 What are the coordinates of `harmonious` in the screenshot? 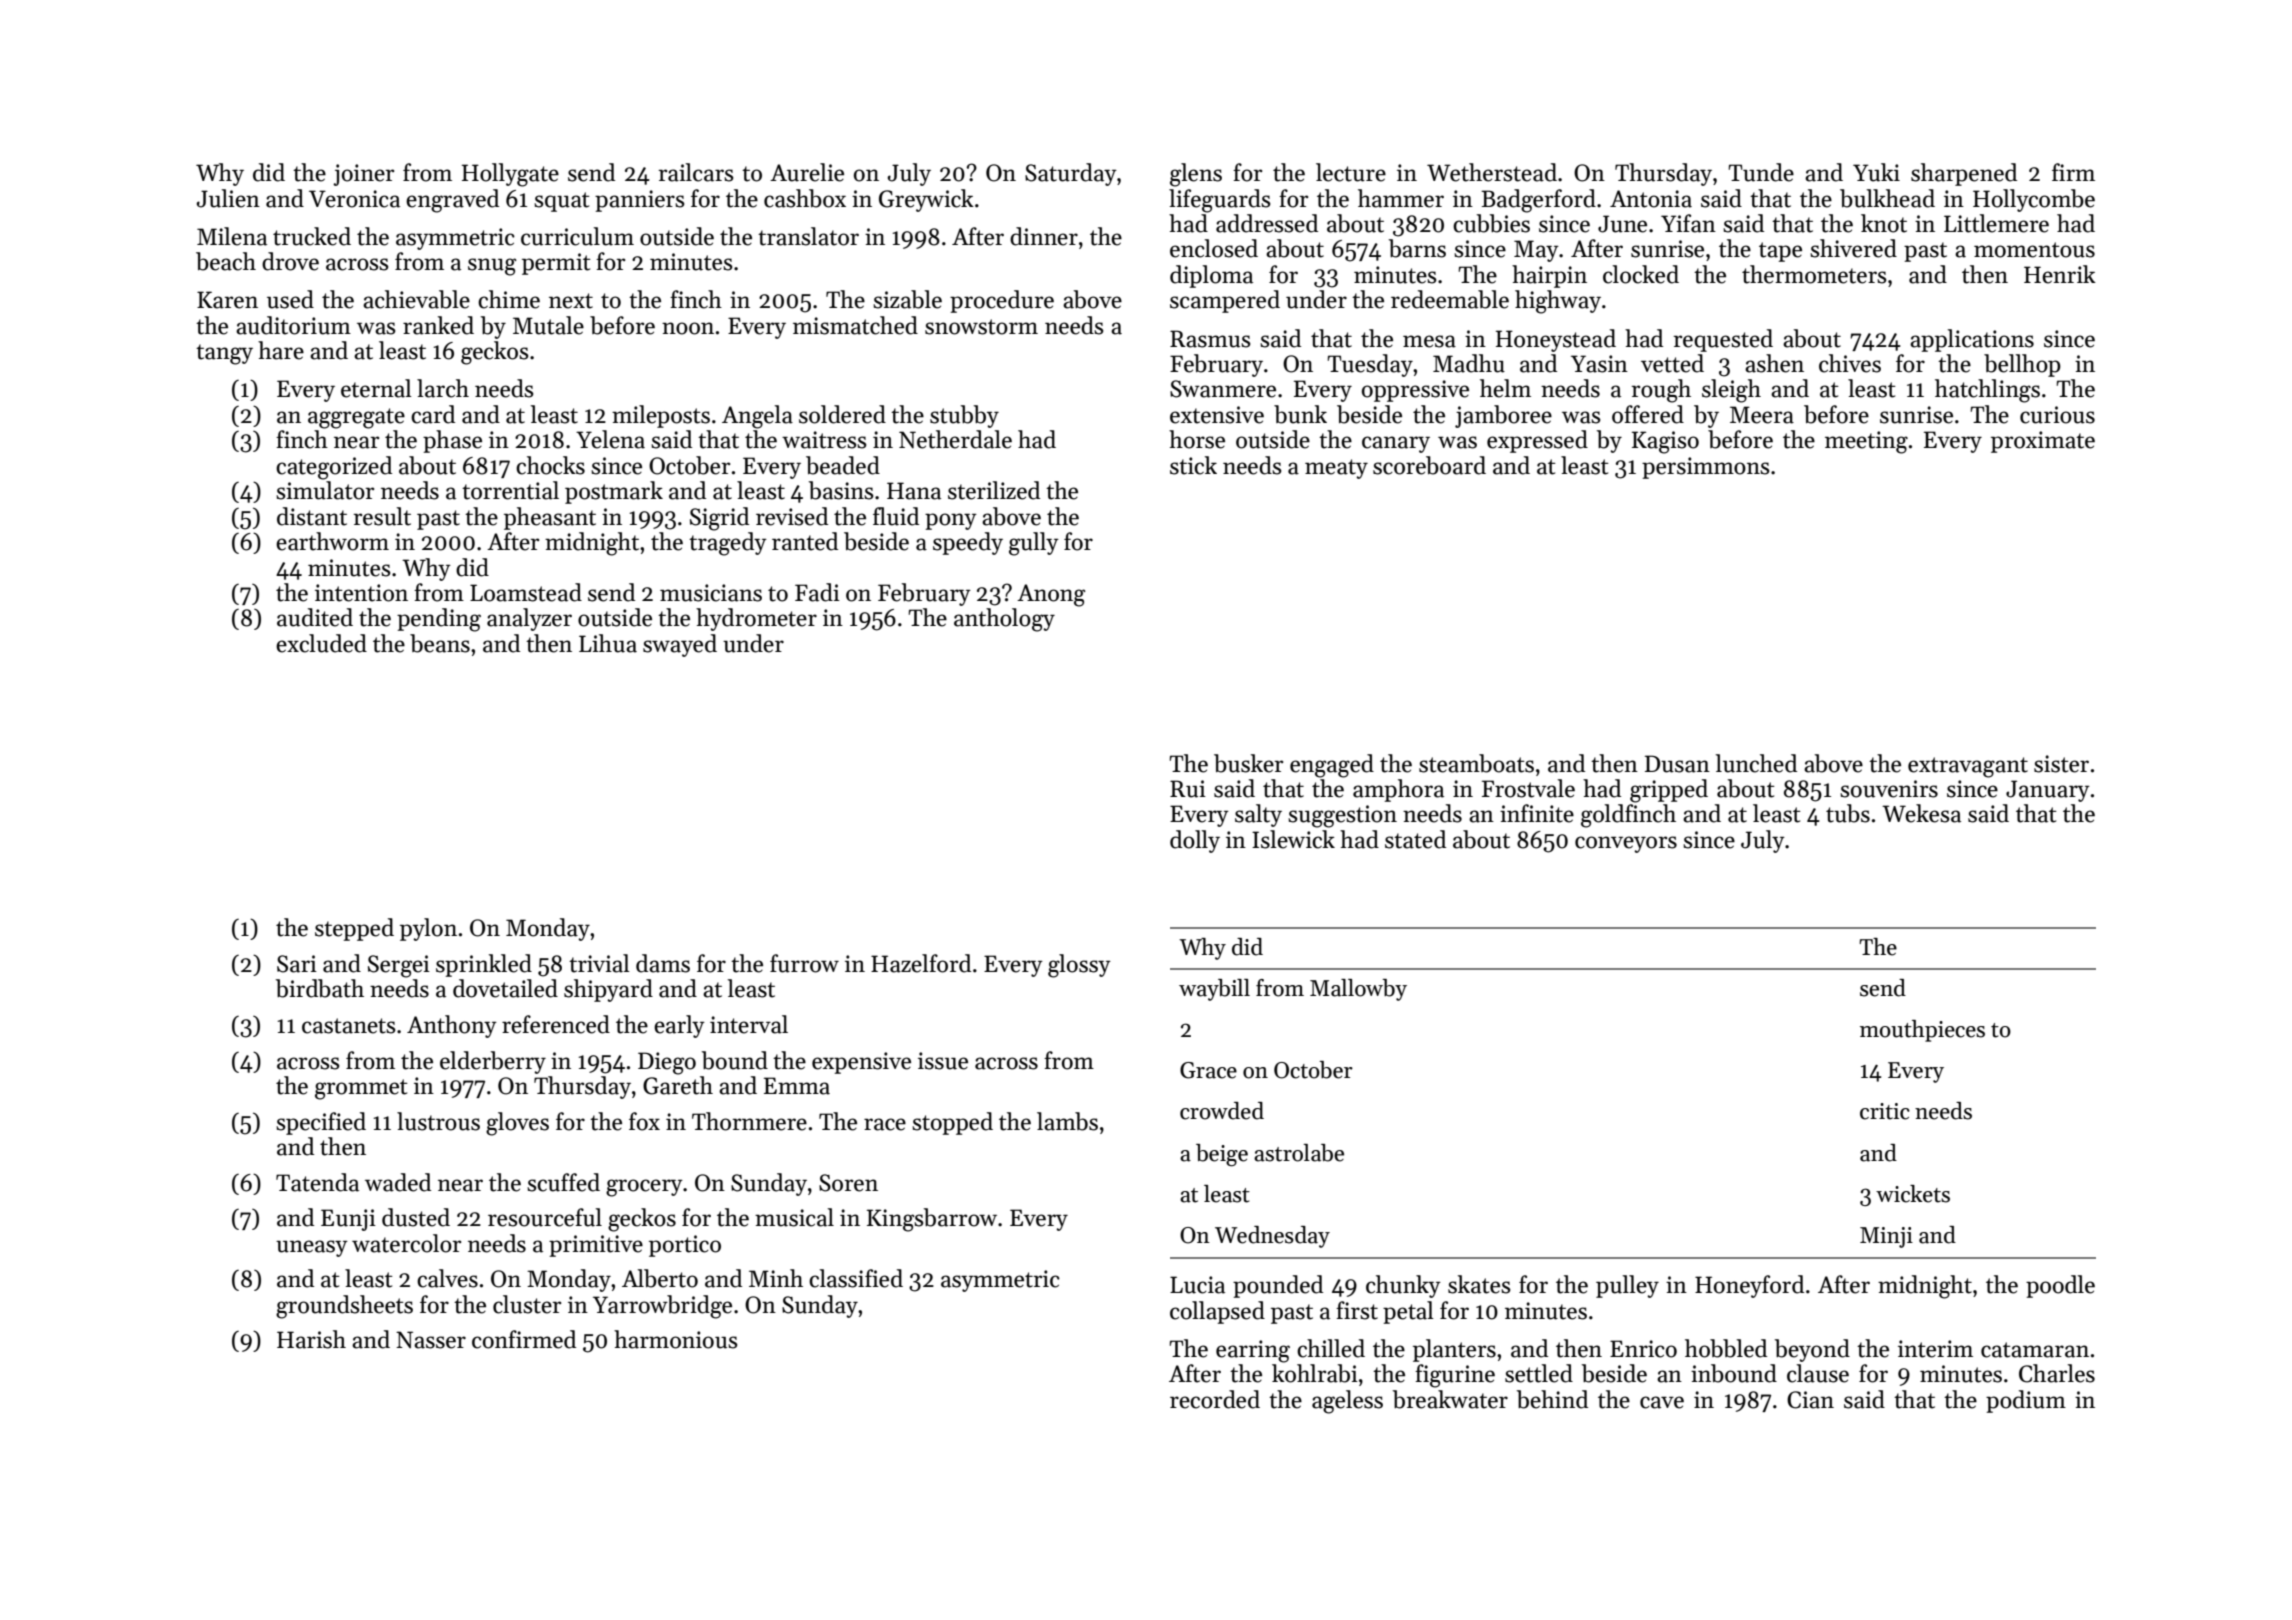 It's located at (676, 1339).
